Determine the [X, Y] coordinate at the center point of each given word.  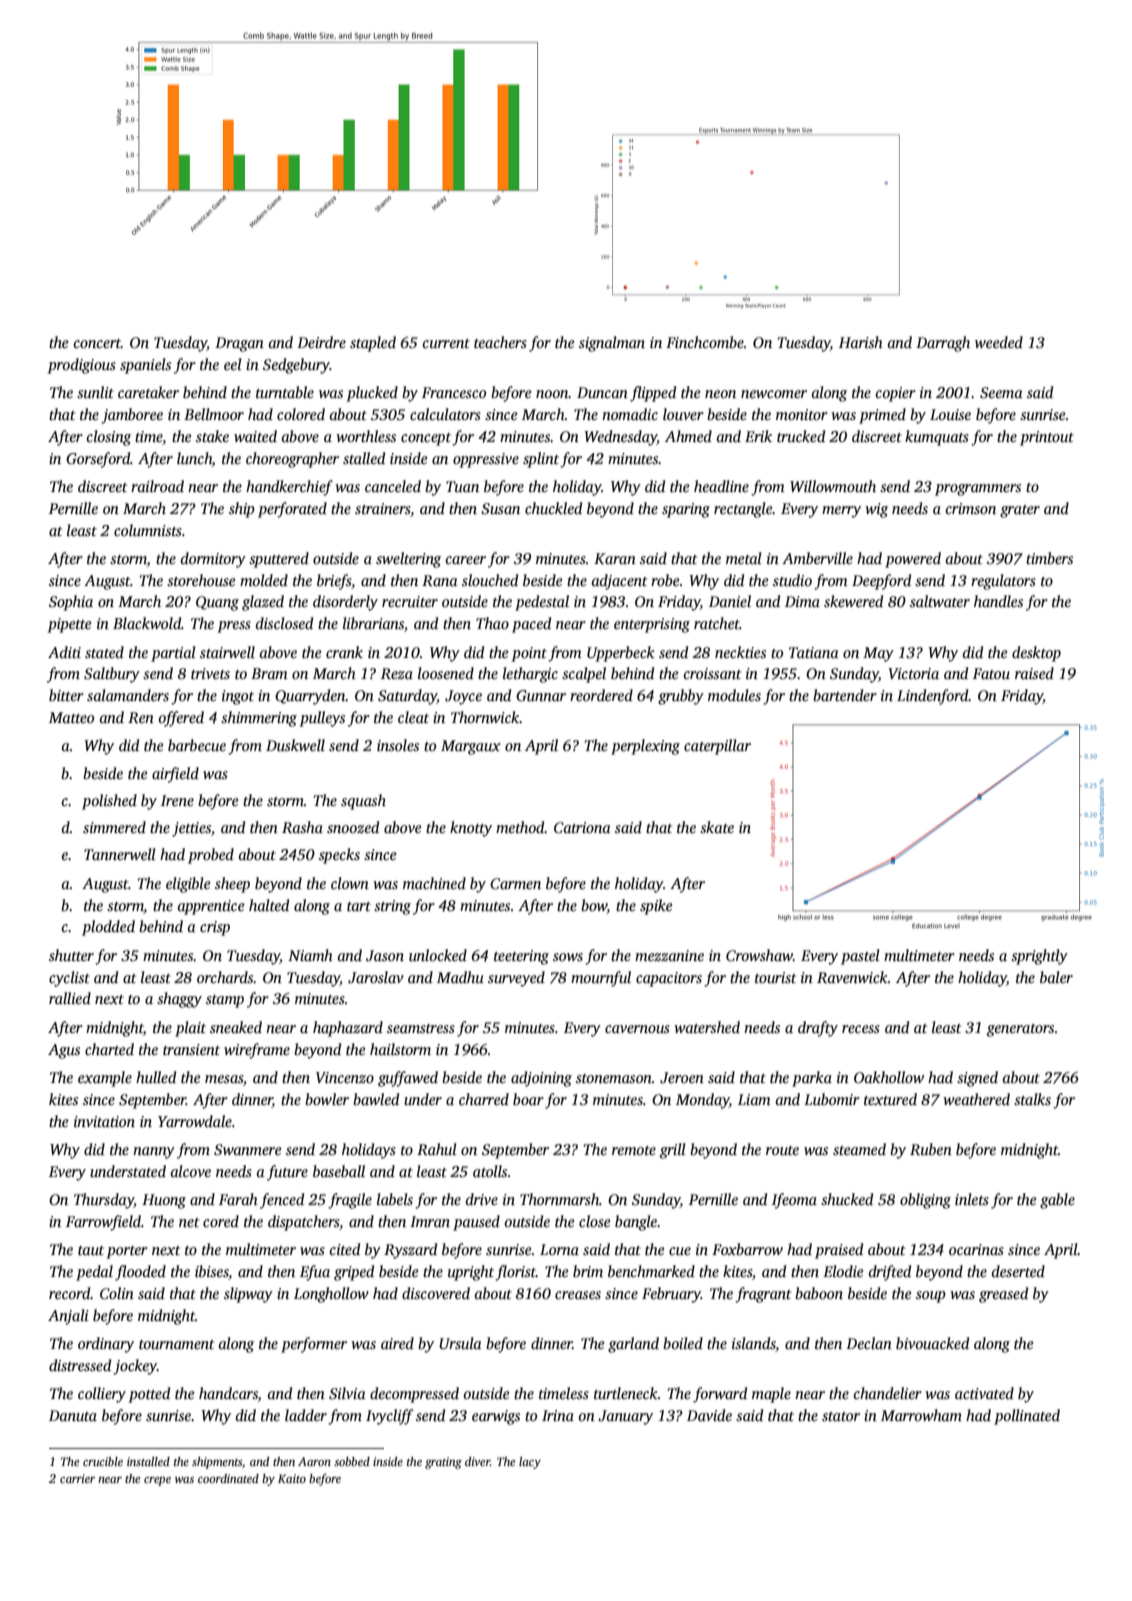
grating [443, 1463]
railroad [157, 486]
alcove [191, 1171]
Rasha [302, 827]
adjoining [541, 1079]
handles [998, 601]
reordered [601, 695]
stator [841, 1416]
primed [882, 416]
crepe [157, 1481]
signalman [612, 344]
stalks [1032, 1099]
